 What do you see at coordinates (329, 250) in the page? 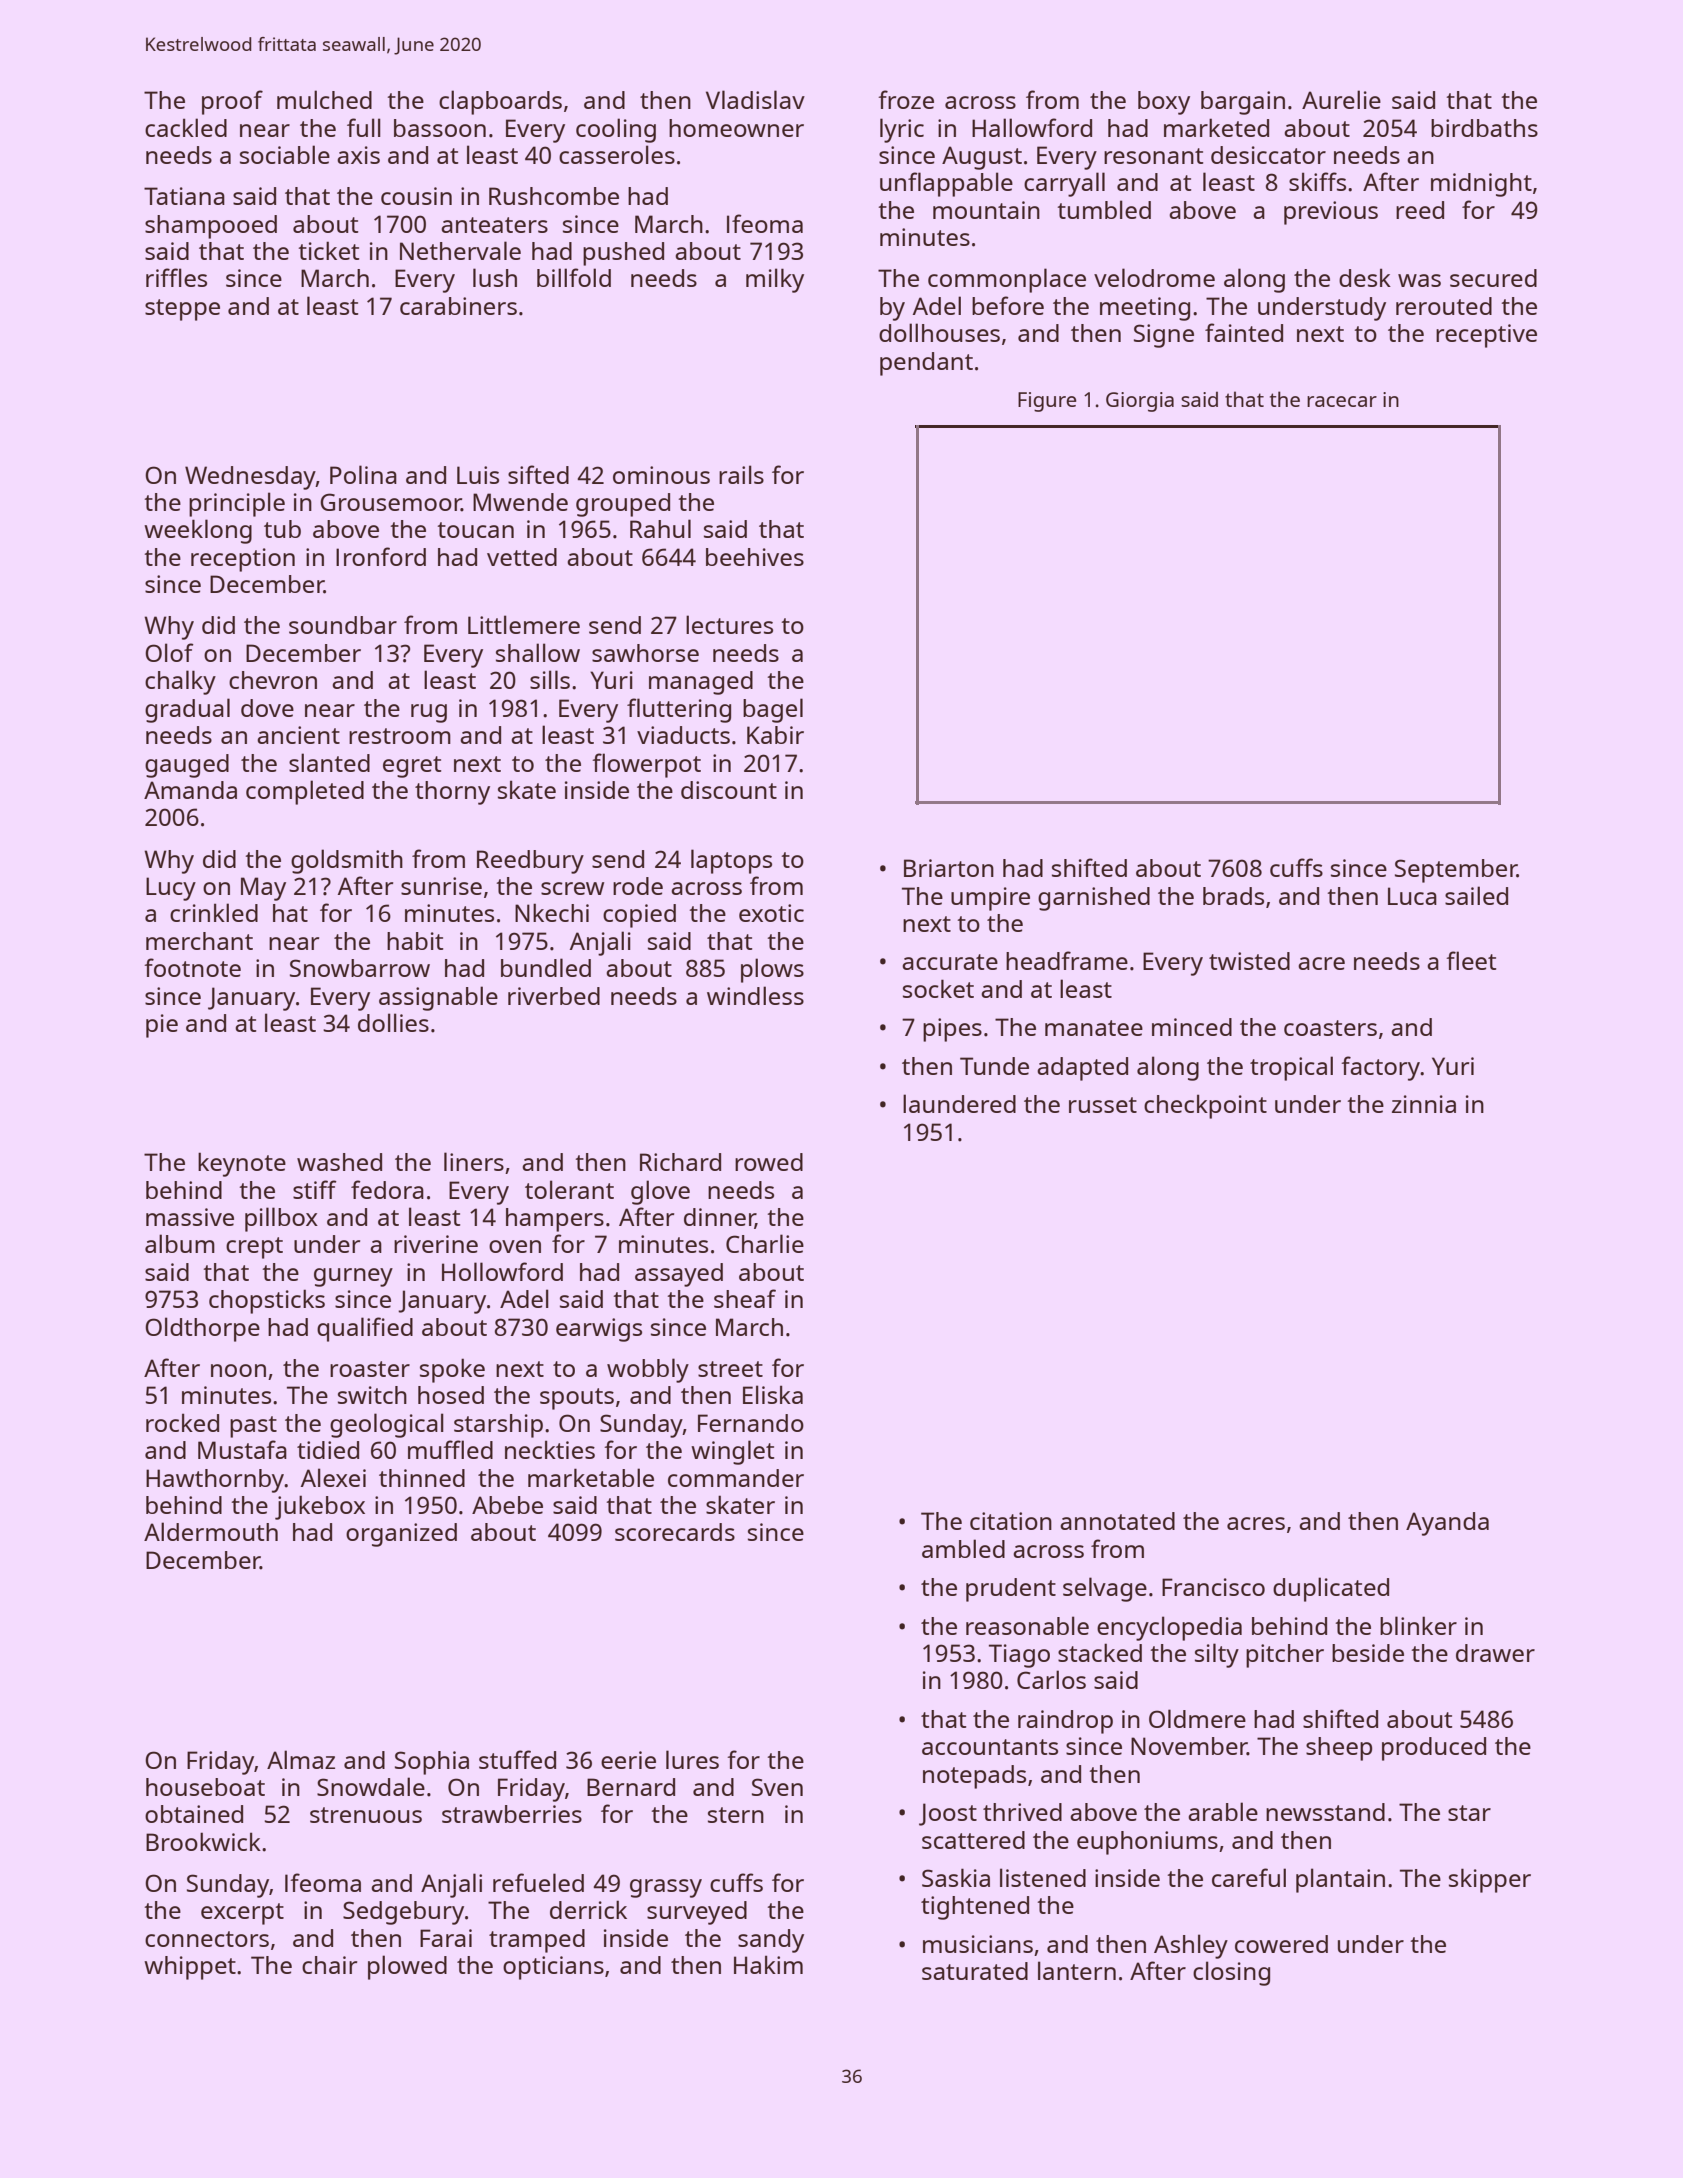
I see `ticket` at bounding box center [329, 250].
